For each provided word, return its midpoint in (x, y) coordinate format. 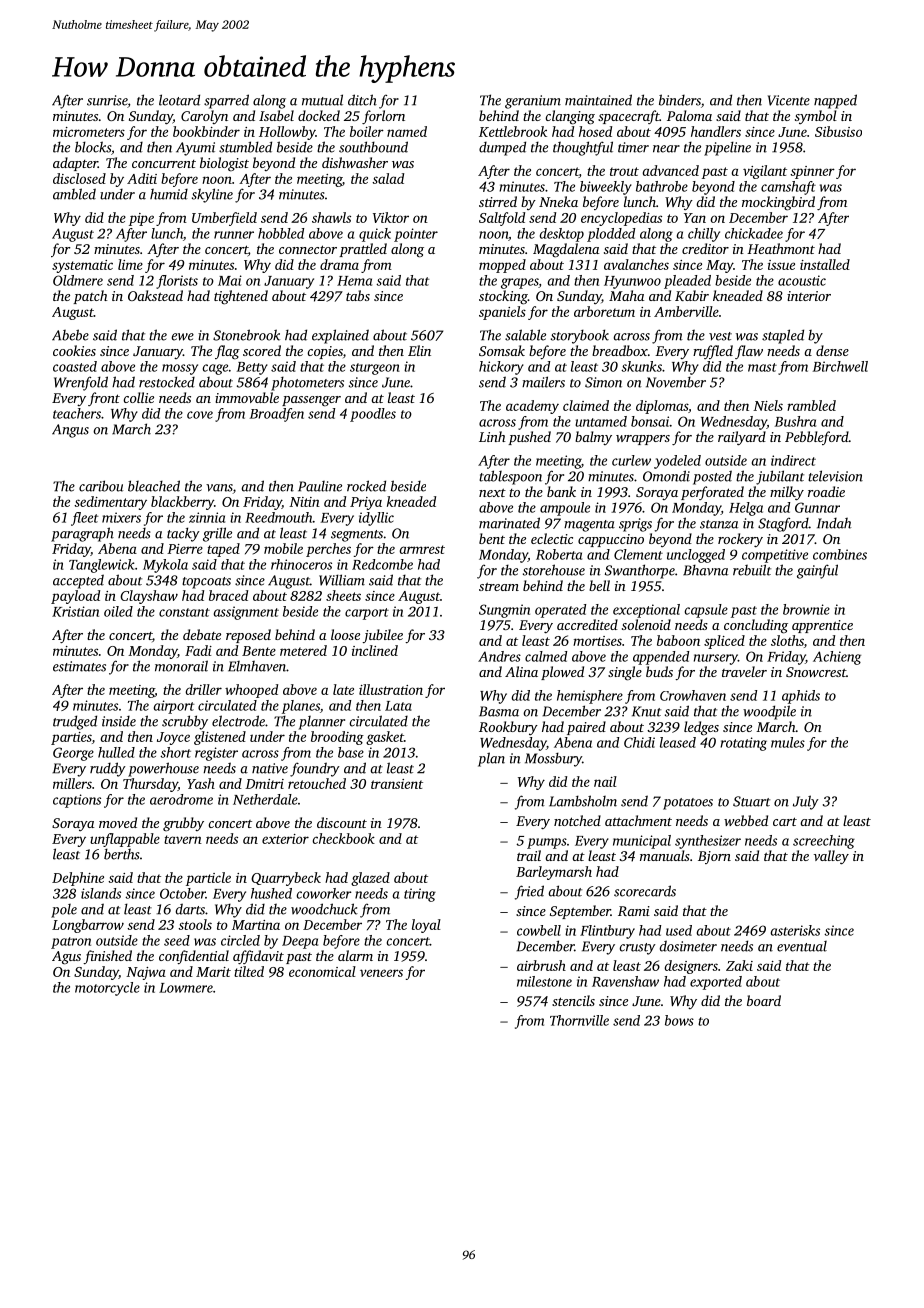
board (764, 1000)
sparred (226, 101)
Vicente (789, 100)
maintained (598, 100)
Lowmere (186, 988)
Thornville (579, 1020)
